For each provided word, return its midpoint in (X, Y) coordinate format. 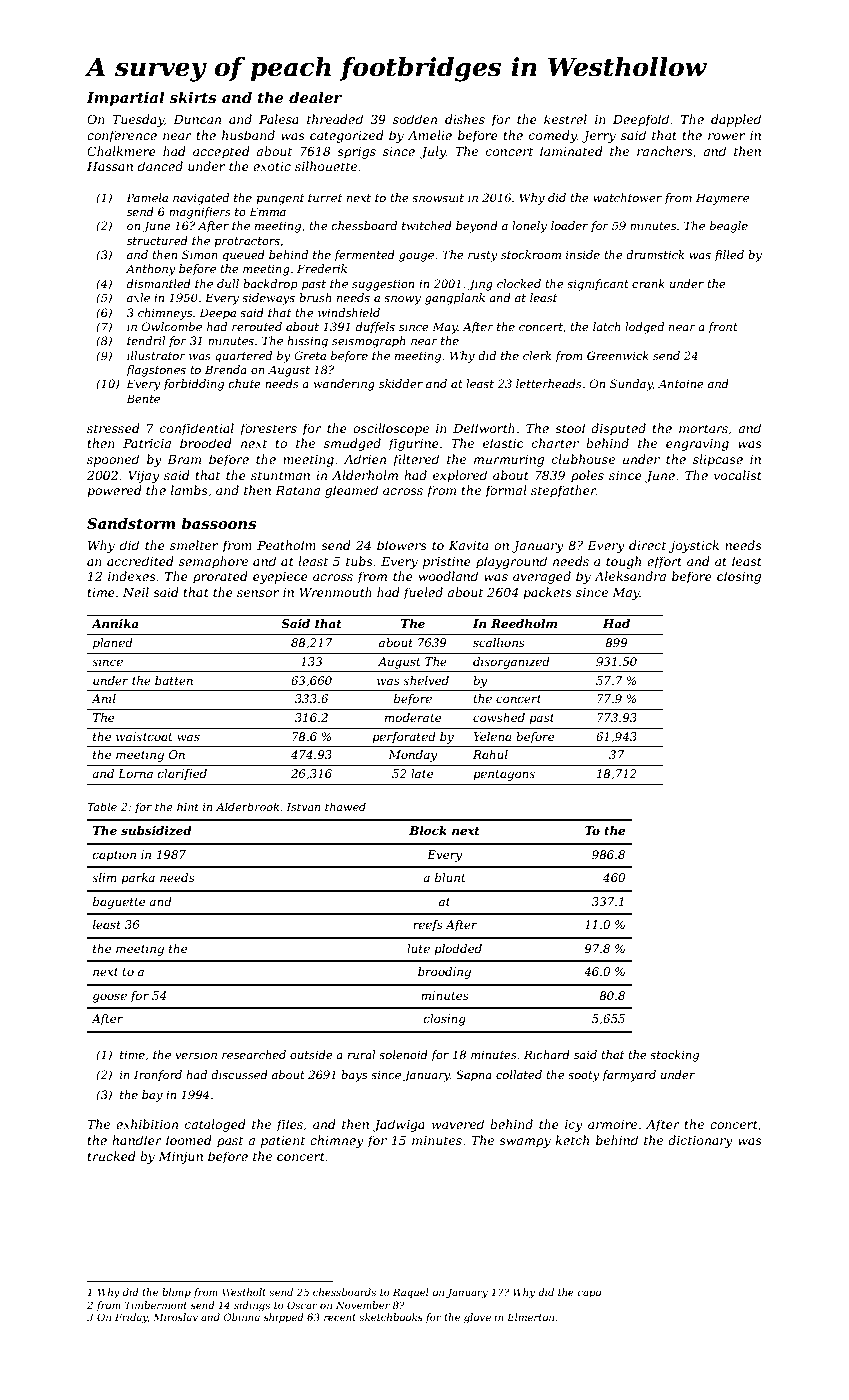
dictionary (700, 1141)
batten (174, 680)
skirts (192, 97)
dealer (315, 97)
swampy (525, 1143)
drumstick (655, 254)
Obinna (241, 1317)
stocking (674, 1056)
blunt (450, 877)
